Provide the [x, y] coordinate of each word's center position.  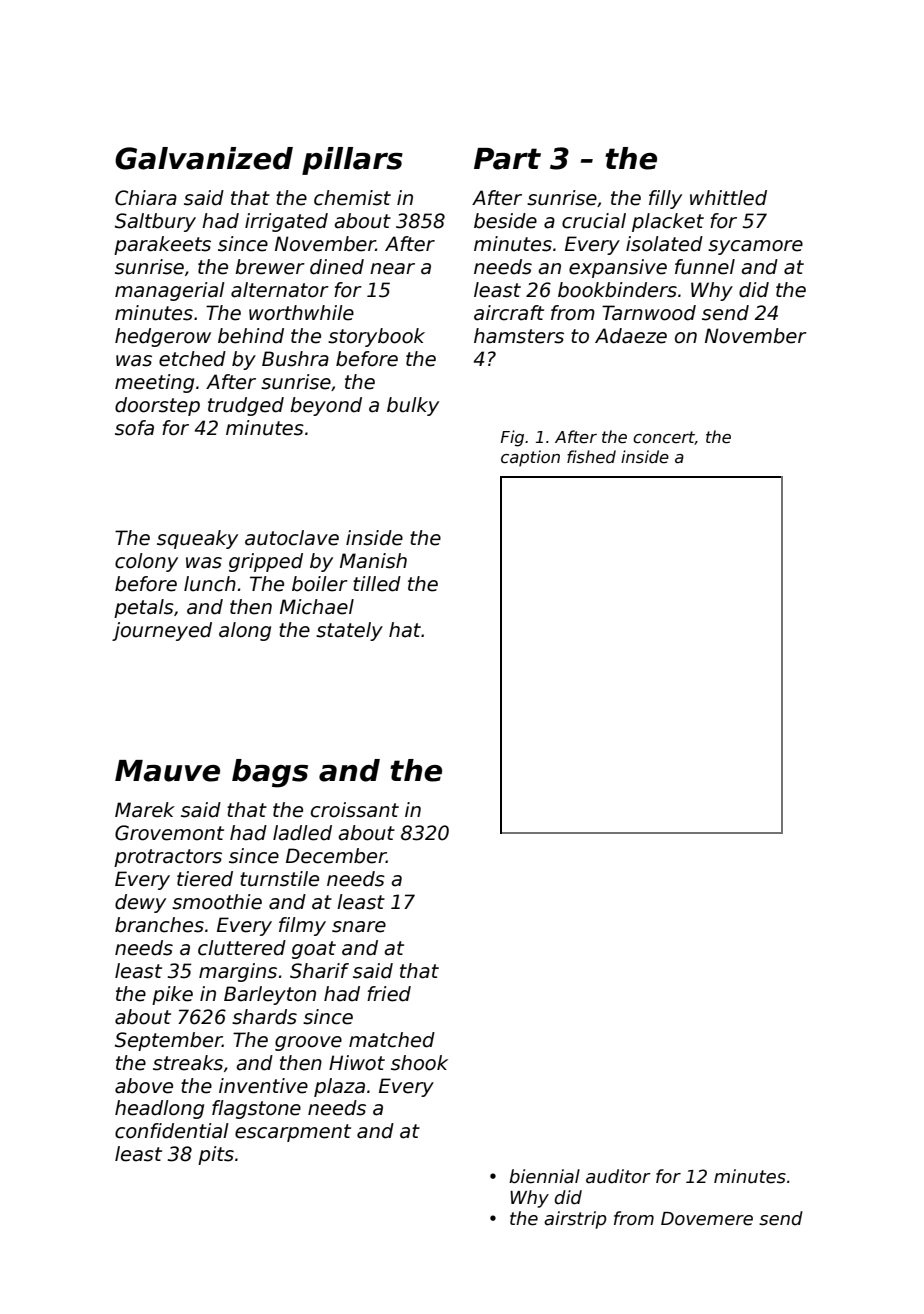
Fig [512, 438]
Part [507, 159]
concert [664, 438]
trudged [246, 406]
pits [216, 1155]
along [245, 631]
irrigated [286, 222]
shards [264, 1017]
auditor [618, 1176]
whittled [728, 198]
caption [530, 458]
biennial [544, 1176]
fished [591, 457]
